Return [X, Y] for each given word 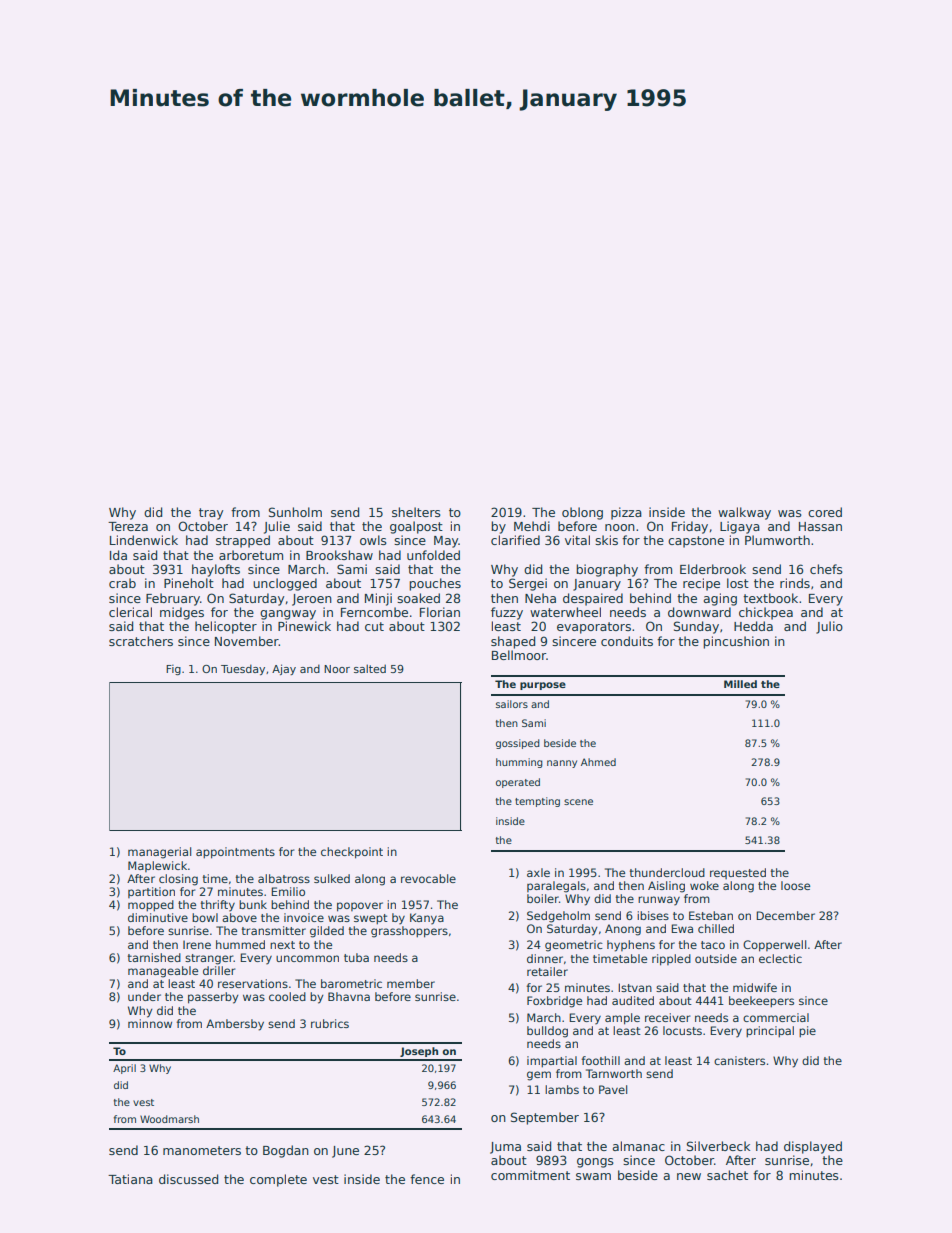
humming [519, 763]
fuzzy [507, 613]
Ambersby [235, 1025]
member [411, 983]
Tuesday [243, 669]
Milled [740, 684]
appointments [235, 853]
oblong [582, 513]
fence [427, 1179]
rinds [795, 583]
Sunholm [295, 512]
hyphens [631, 946]
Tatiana [130, 1179]
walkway [744, 513]
